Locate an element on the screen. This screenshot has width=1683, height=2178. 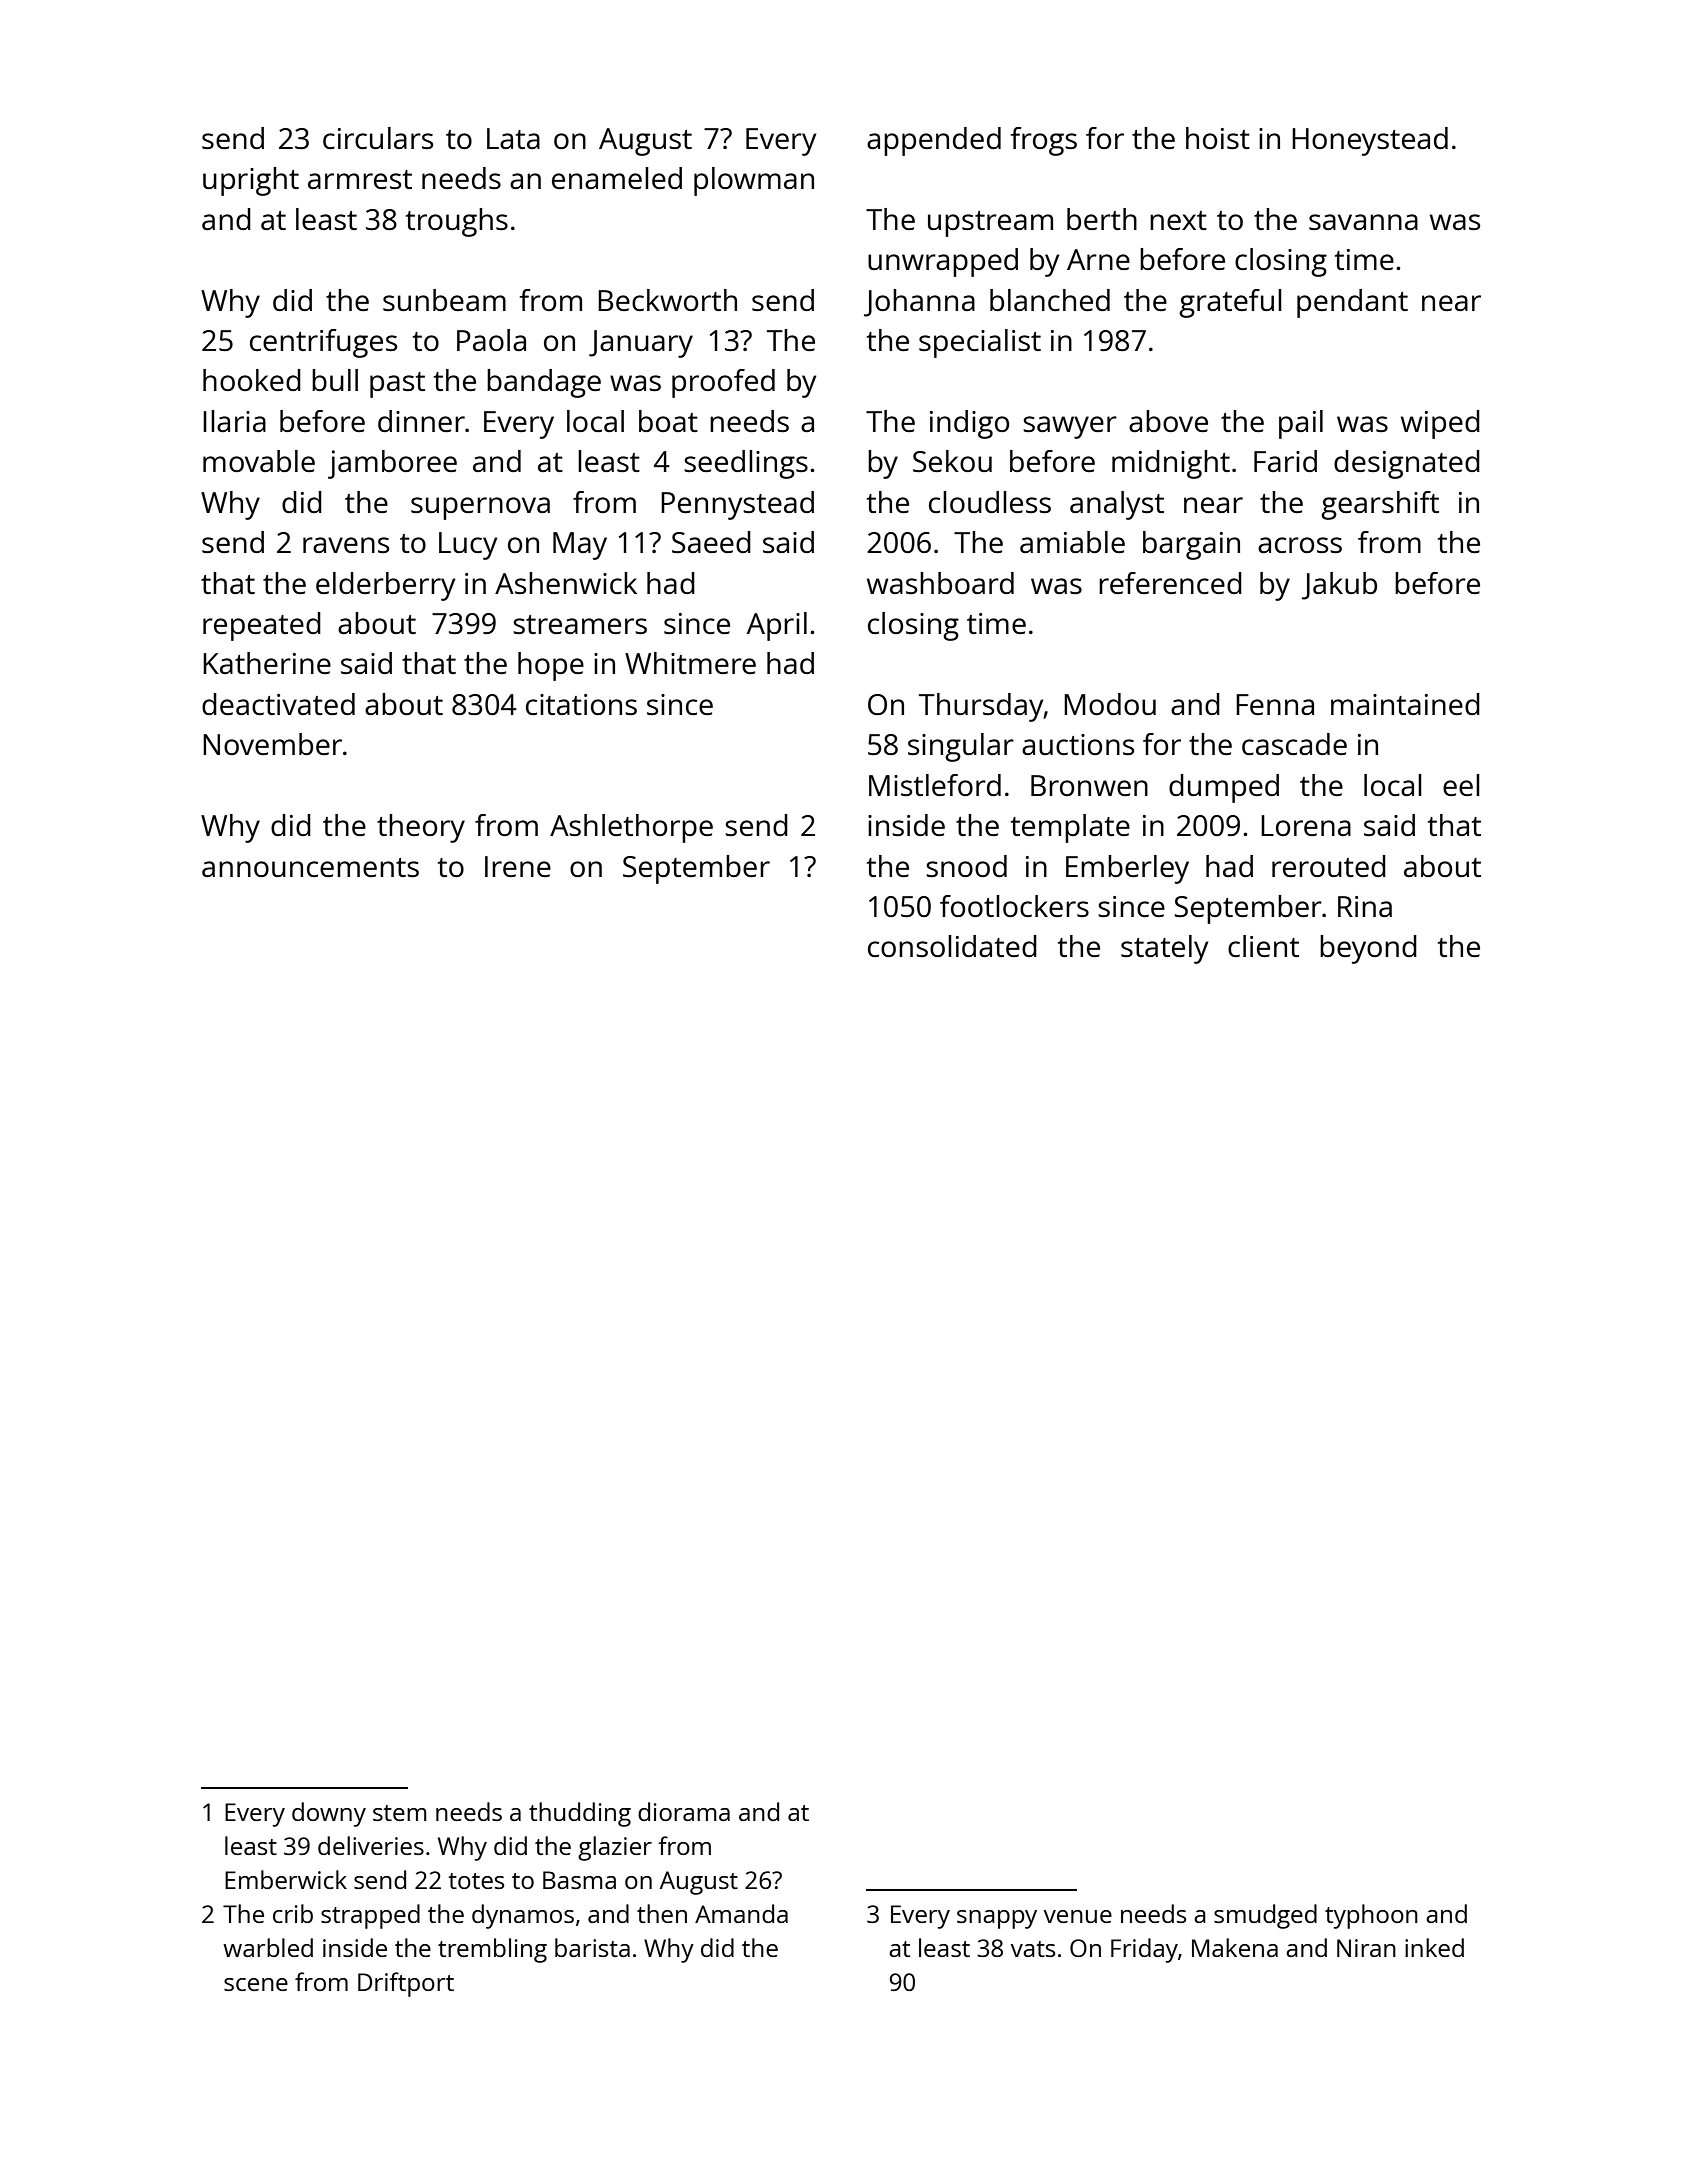
hope is located at coordinates (551, 666).
